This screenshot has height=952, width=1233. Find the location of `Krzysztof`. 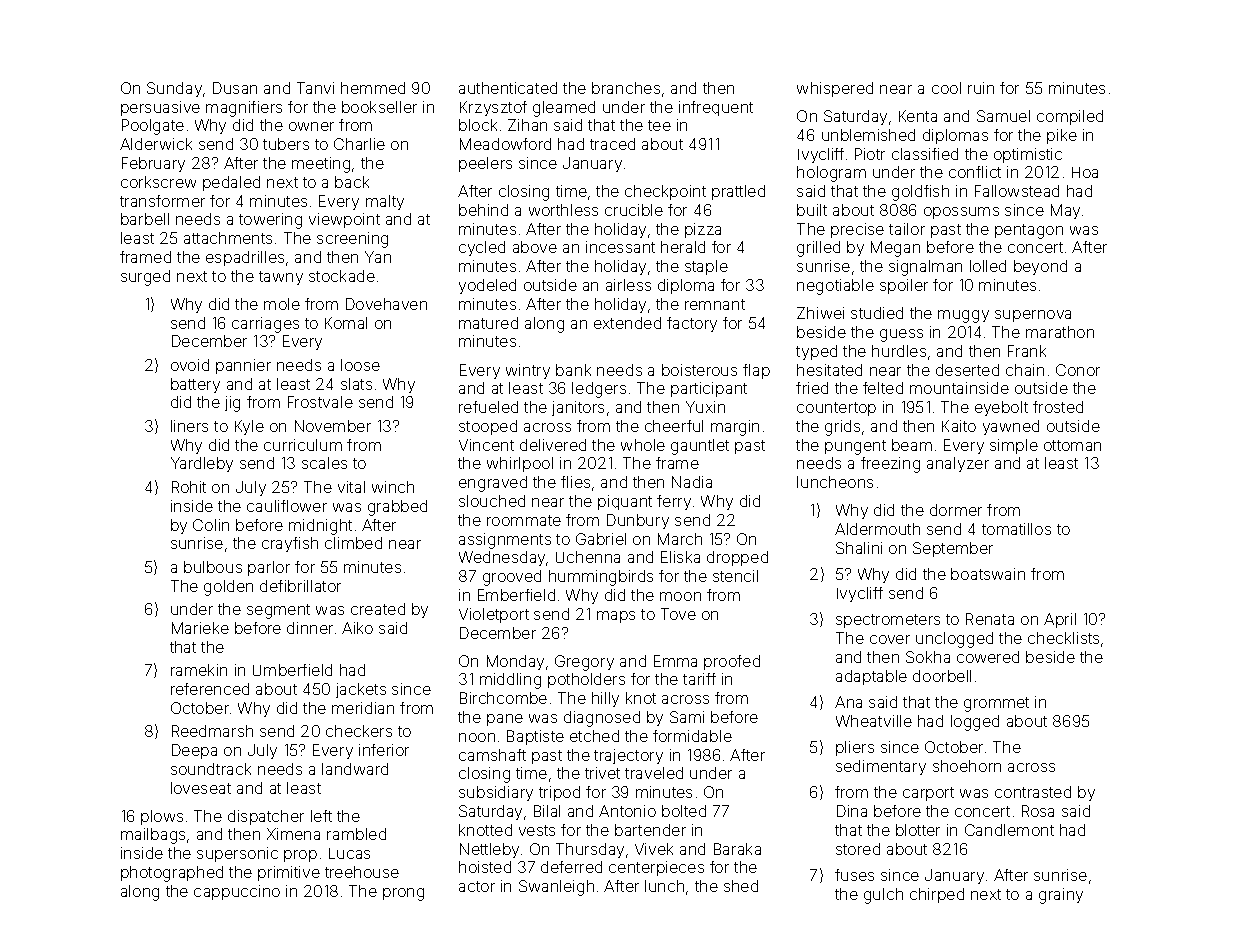

Krzysztof is located at coordinates (493, 108).
